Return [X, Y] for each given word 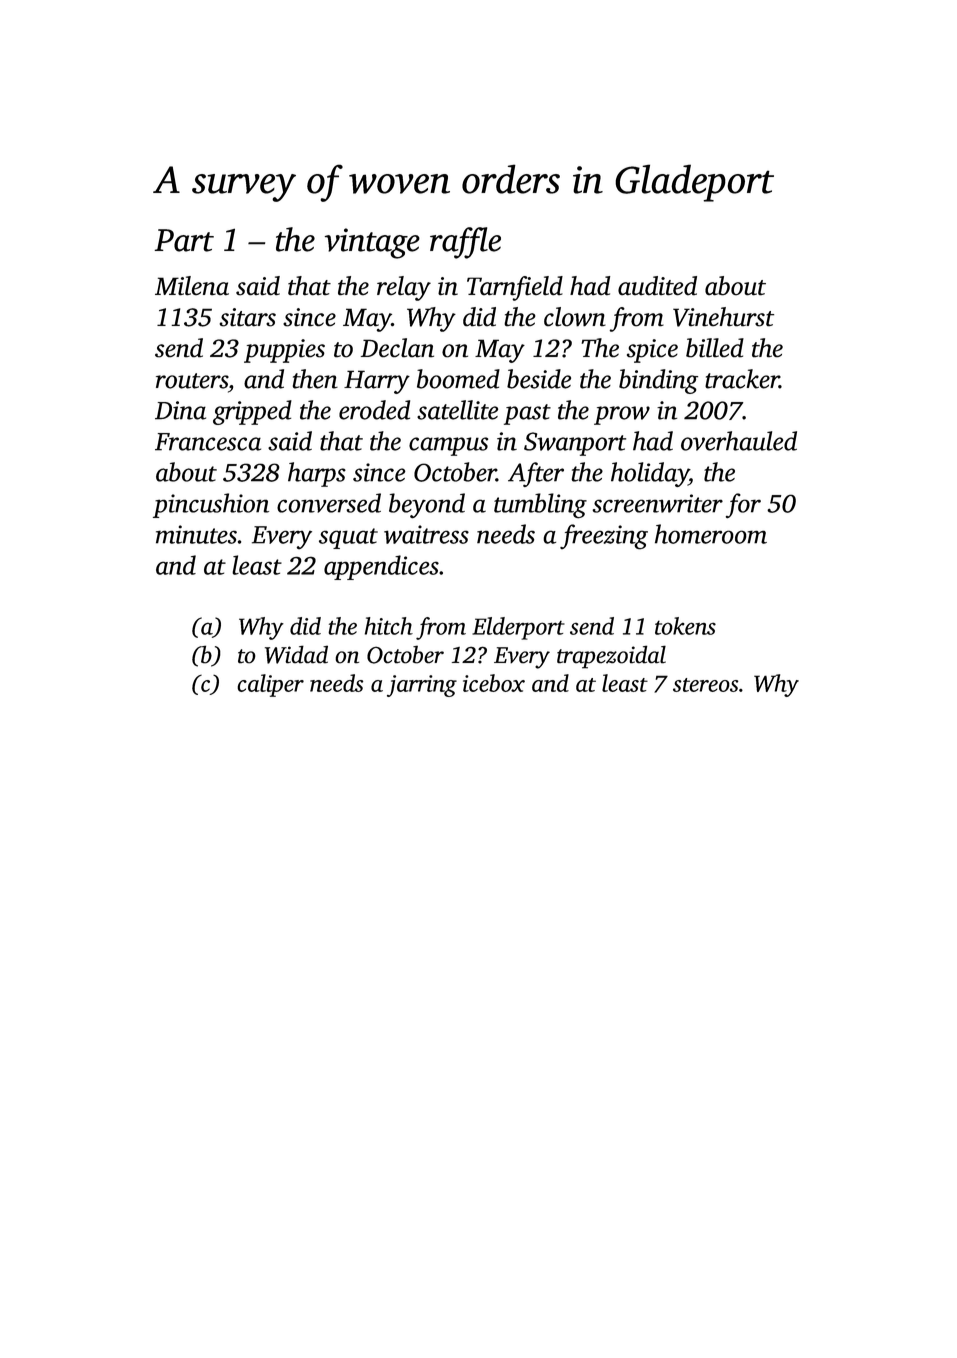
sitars [247, 317]
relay [404, 288]
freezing [604, 537]
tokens [685, 626]
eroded [374, 410]
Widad [296, 654]
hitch [389, 626]
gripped [252, 412]
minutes [196, 534]
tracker [742, 379]
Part [184, 240]
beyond [427, 506]
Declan [397, 348]
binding [658, 381]
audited [657, 286]
